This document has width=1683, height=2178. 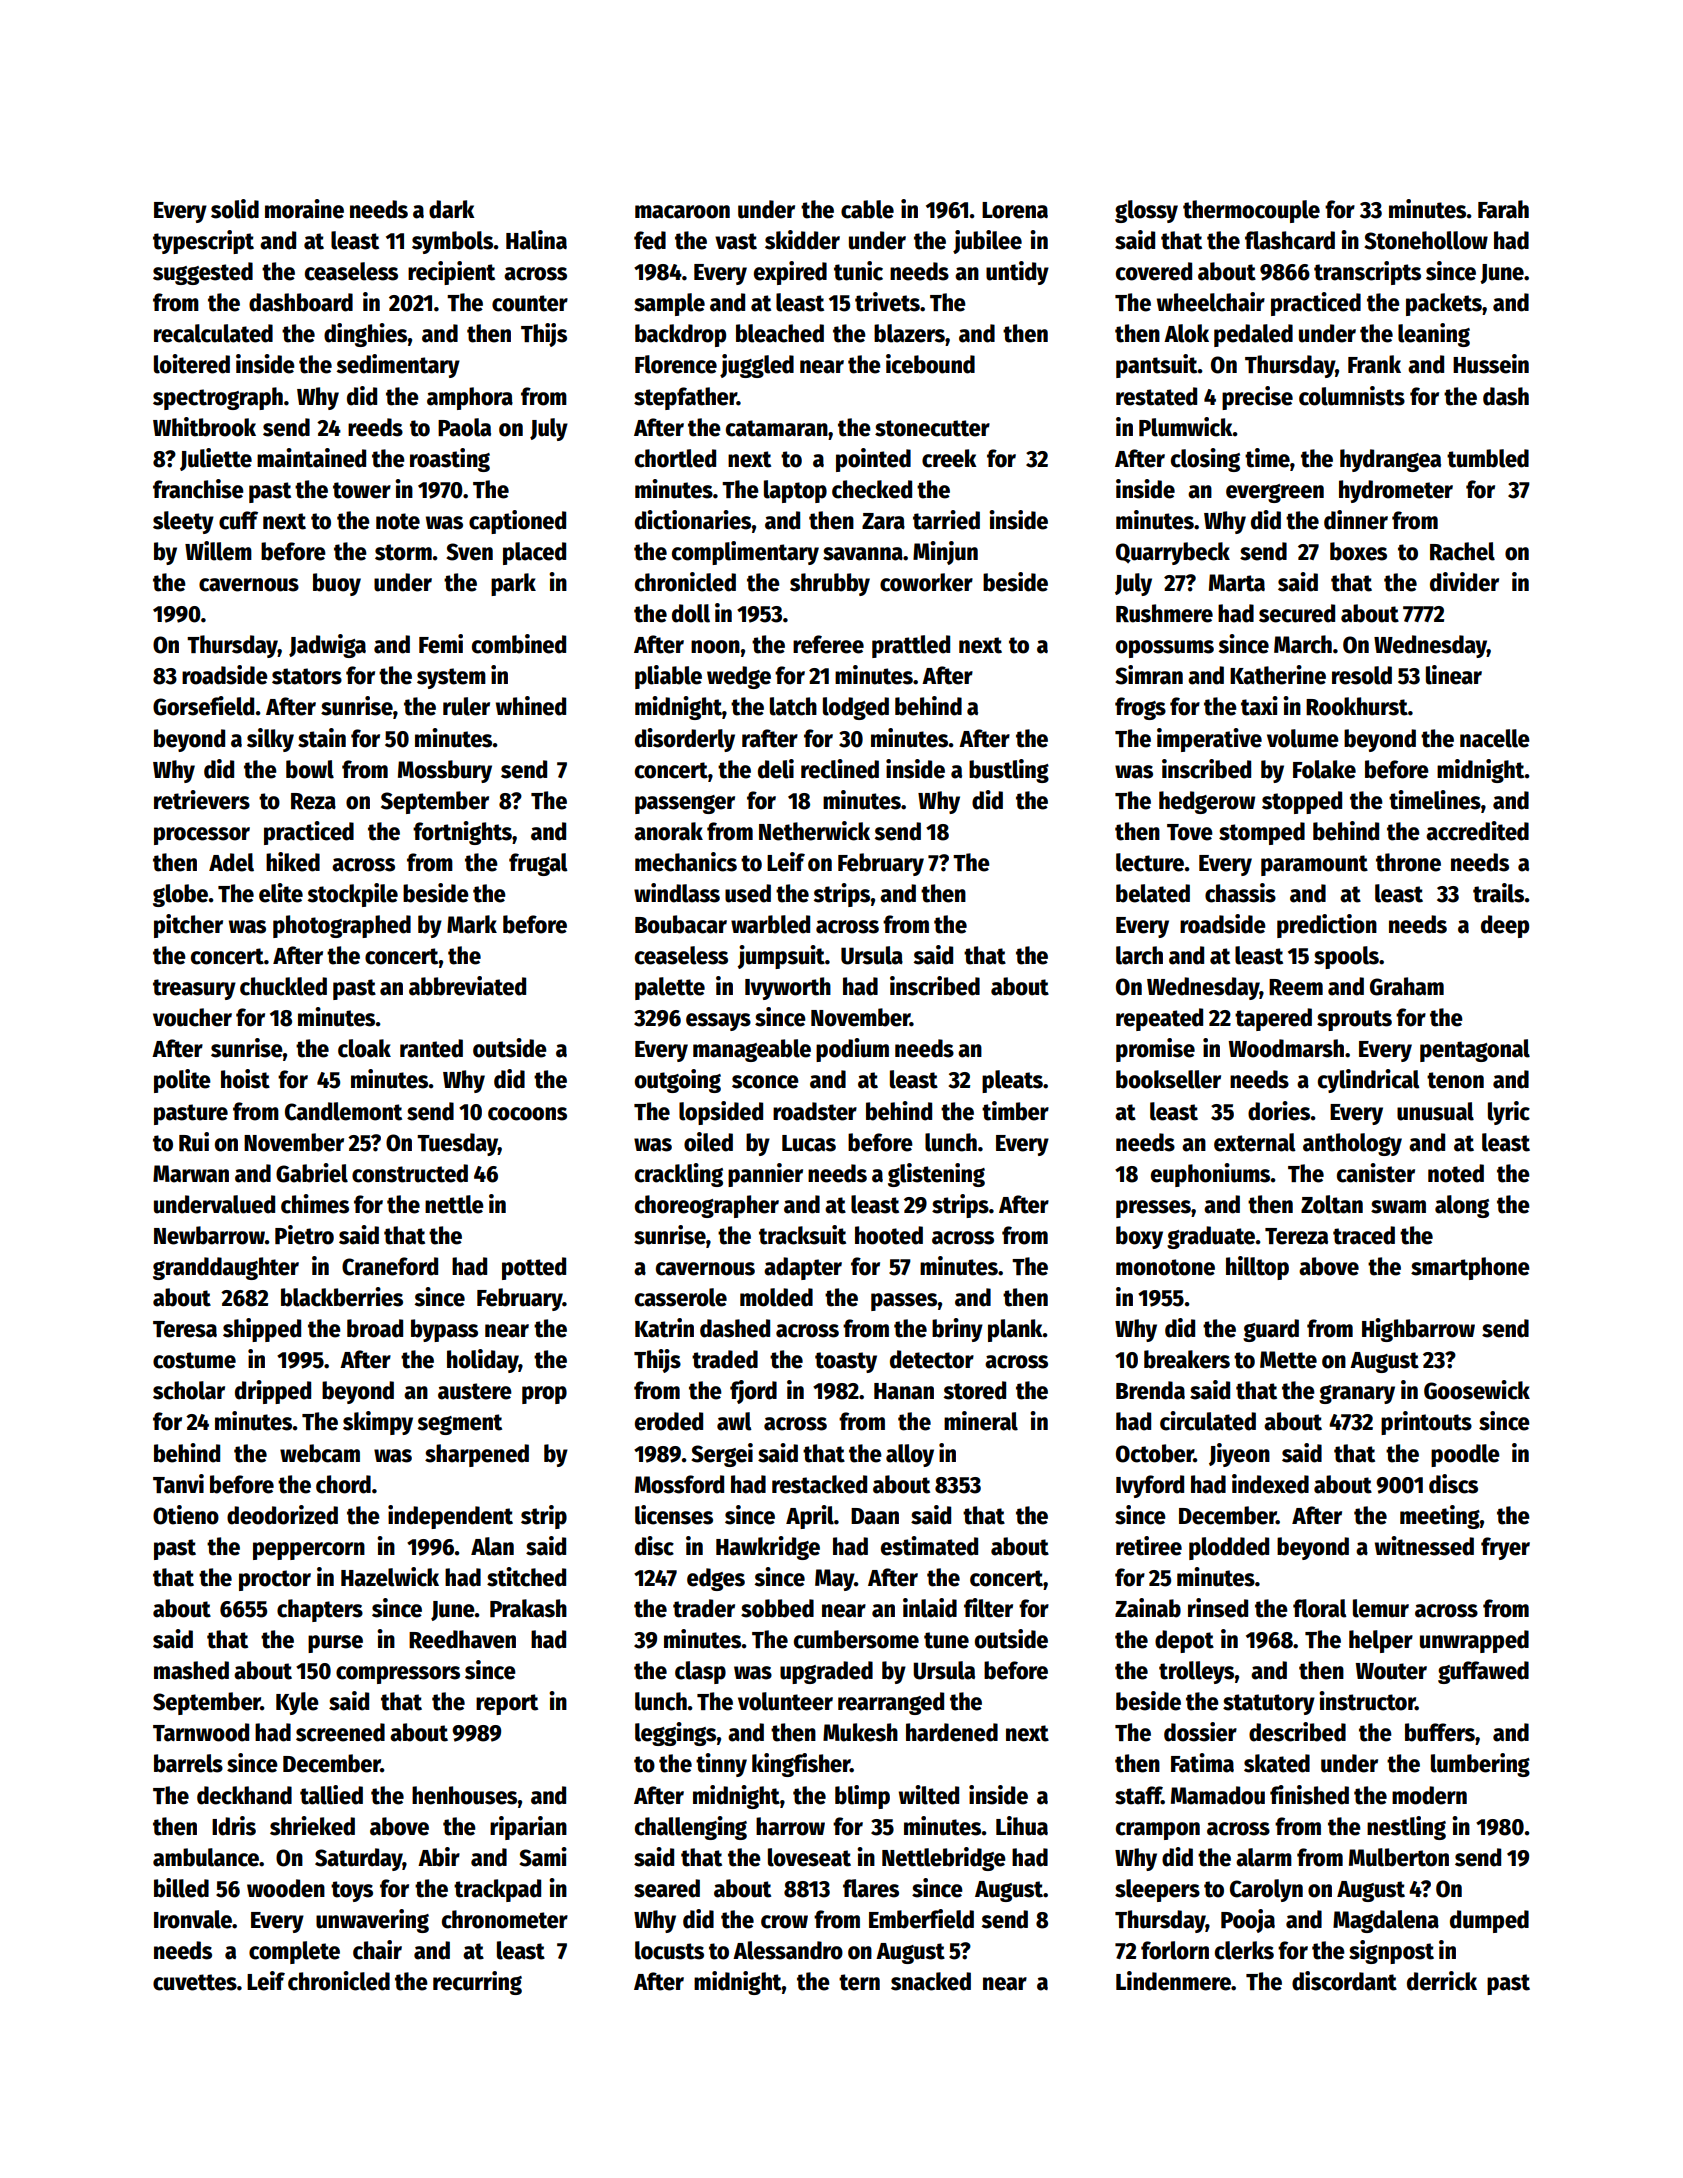 What do you see at coordinates (202, 836) in the document?
I see `processor` at bounding box center [202, 836].
